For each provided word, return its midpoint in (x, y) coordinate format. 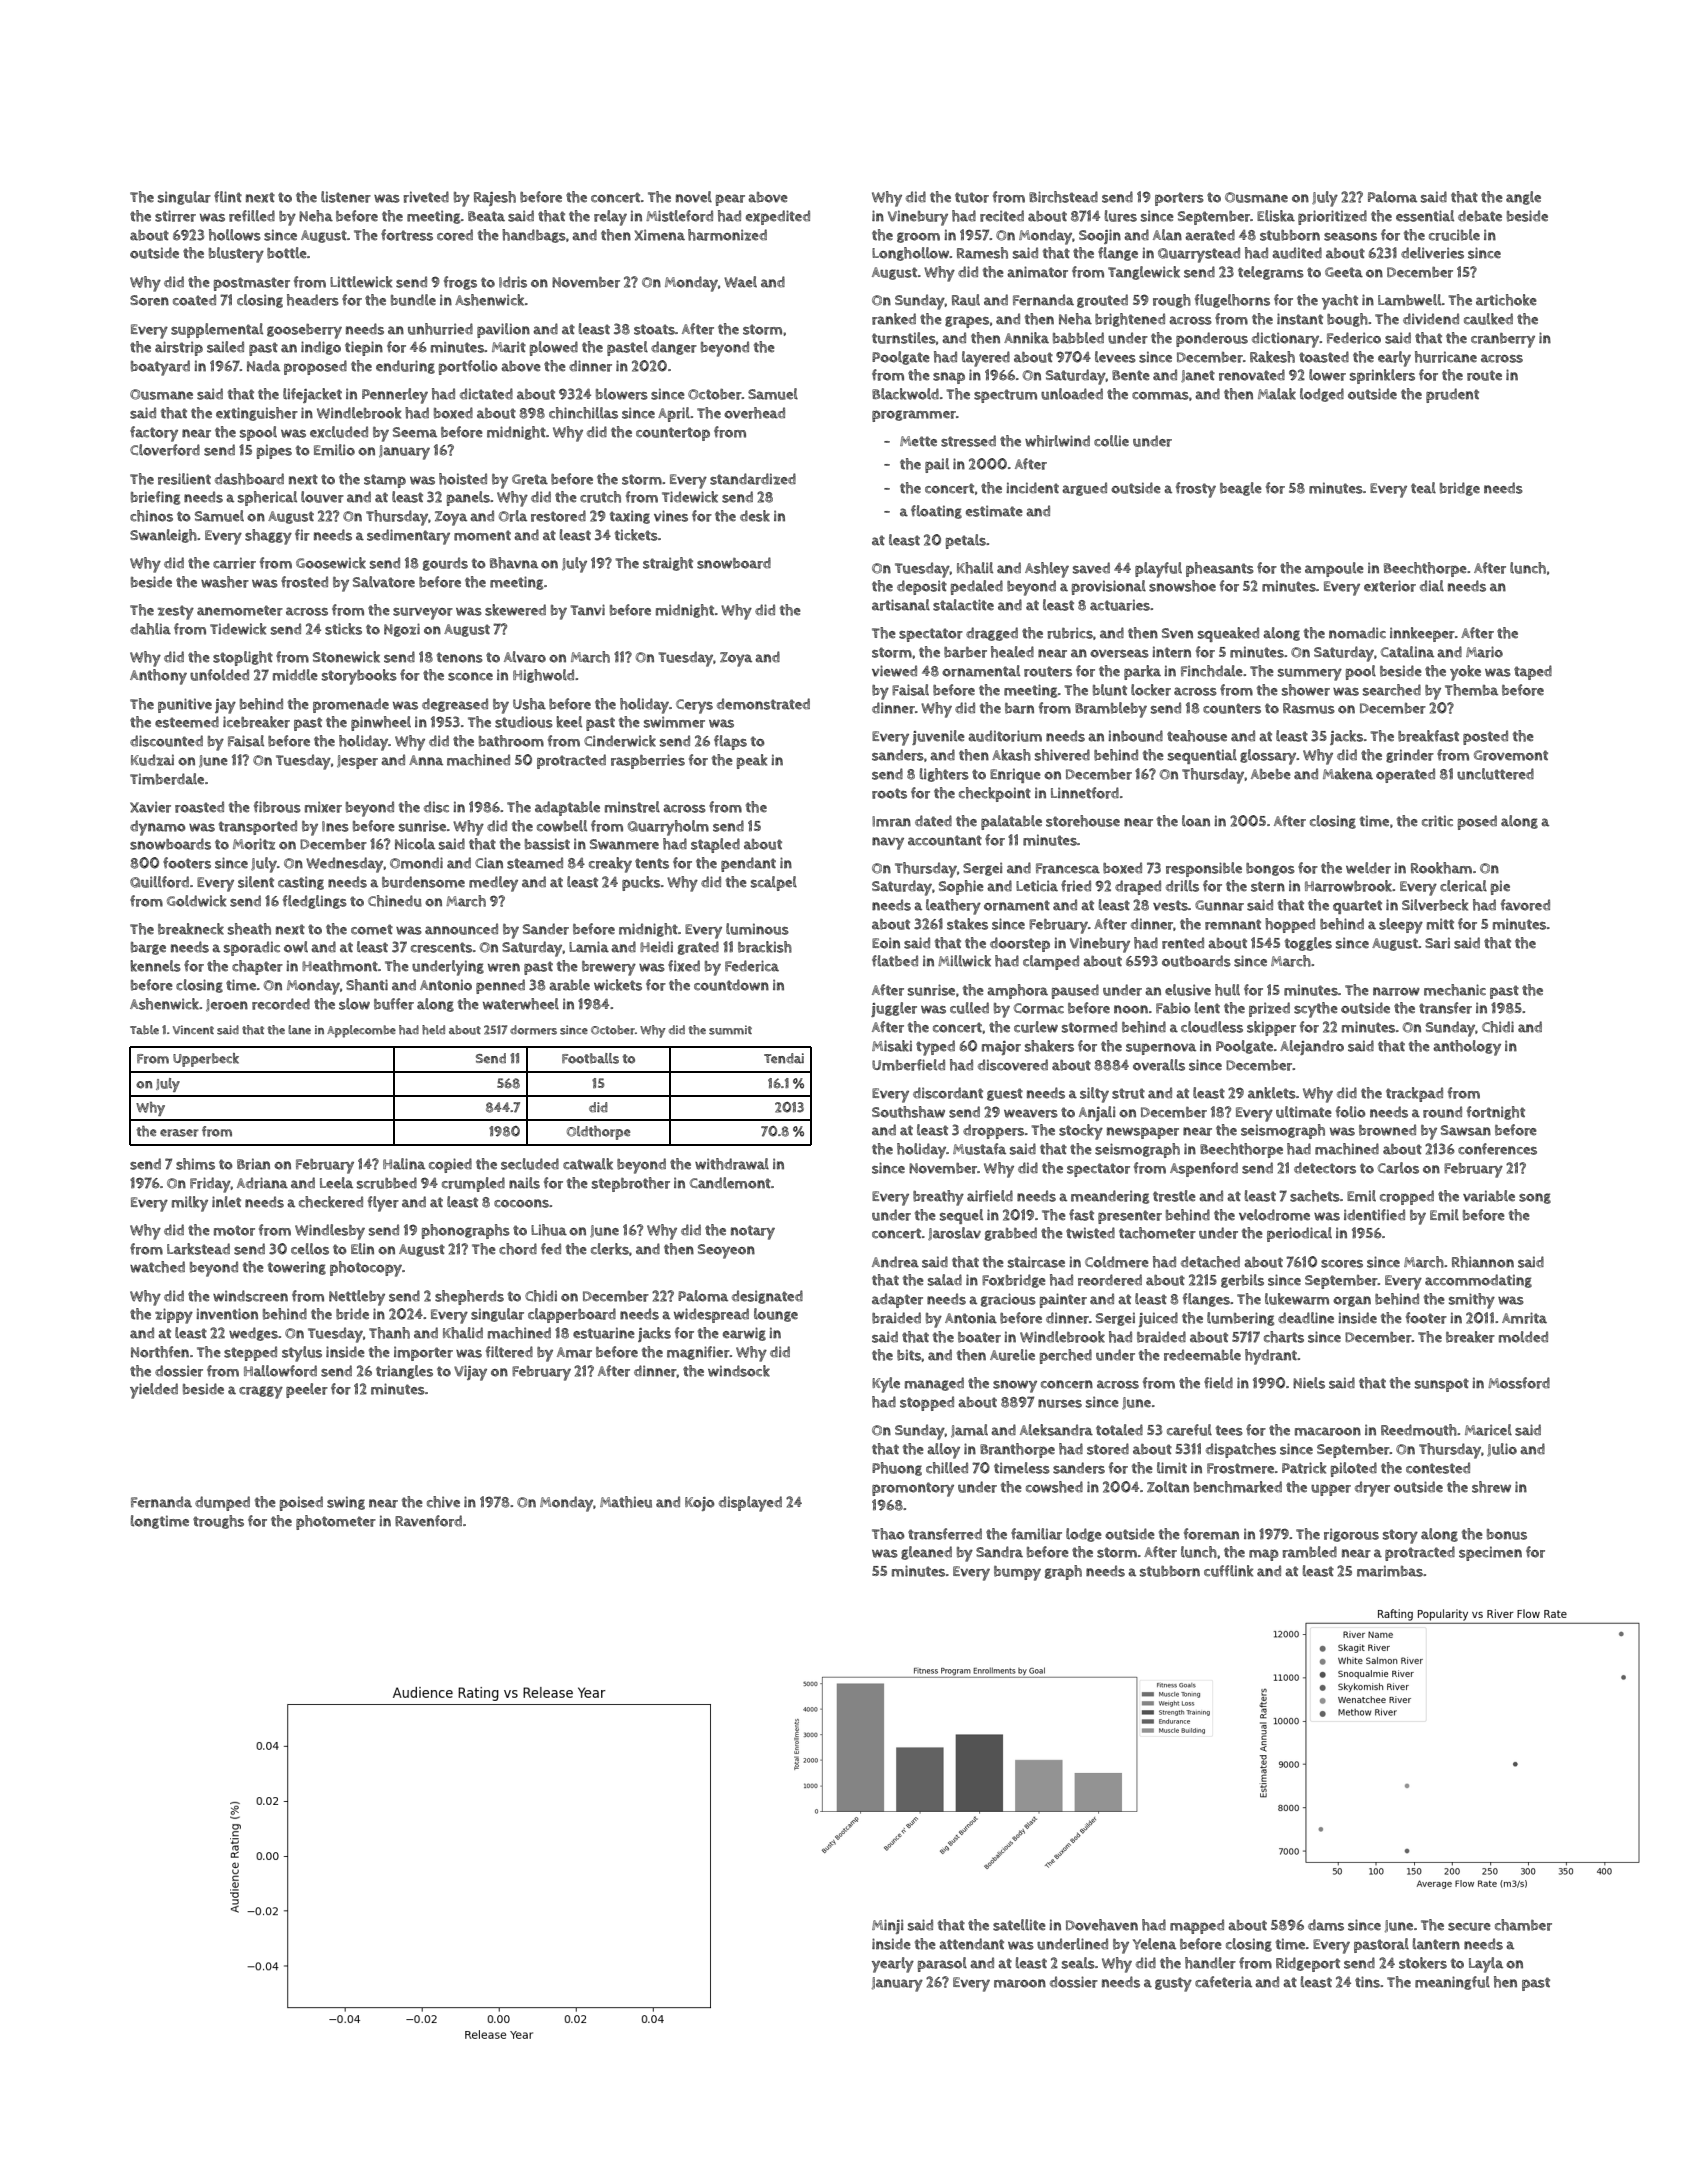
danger (674, 348)
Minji (887, 1926)
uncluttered (1495, 774)
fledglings (315, 902)
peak (752, 761)
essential (1425, 216)
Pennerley (395, 396)
